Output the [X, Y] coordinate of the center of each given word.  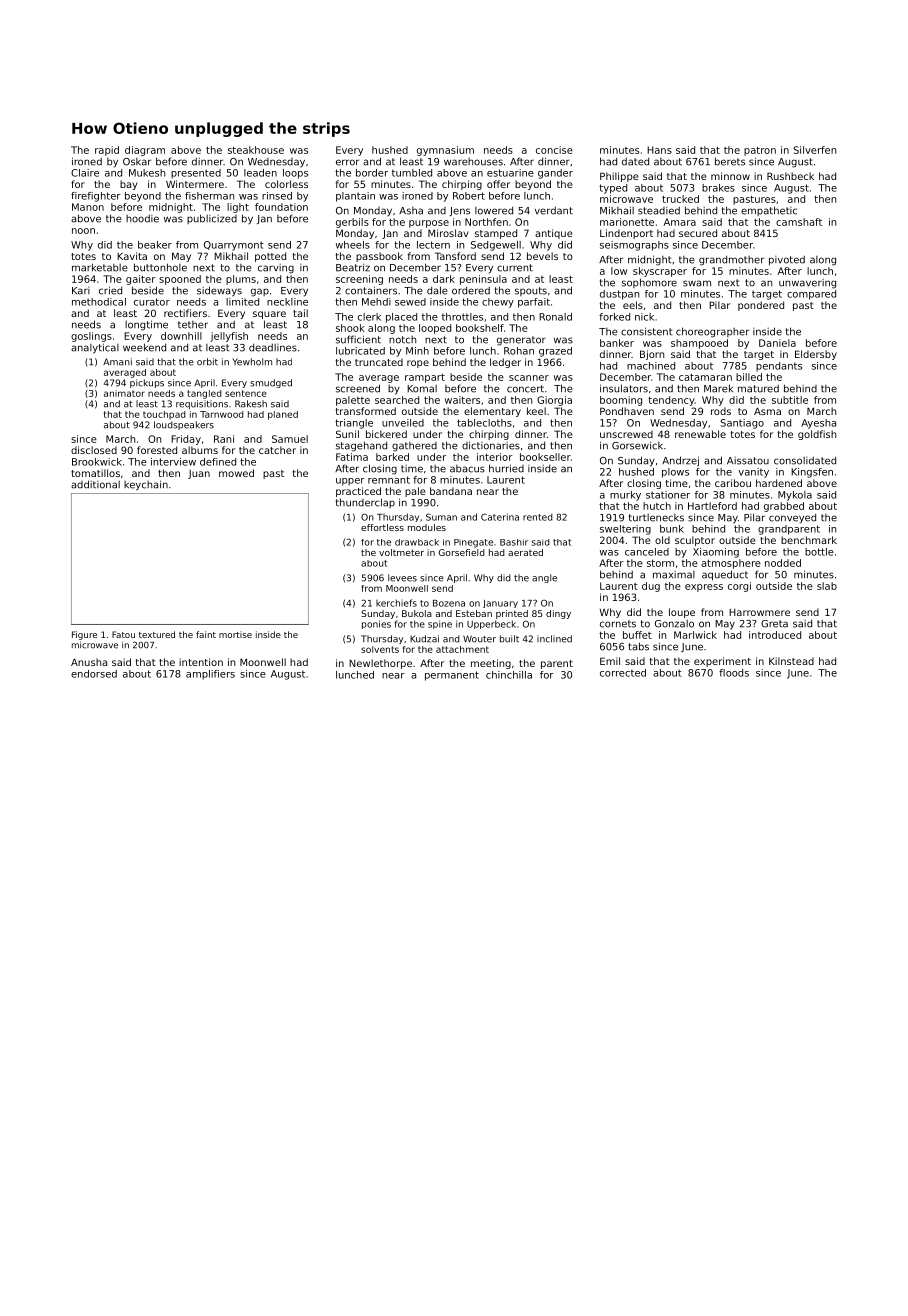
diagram [145, 151]
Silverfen [814, 150]
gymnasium [445, 151]
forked [614, 317]
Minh [417, 351]
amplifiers [210, 675]
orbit [207, 362]
